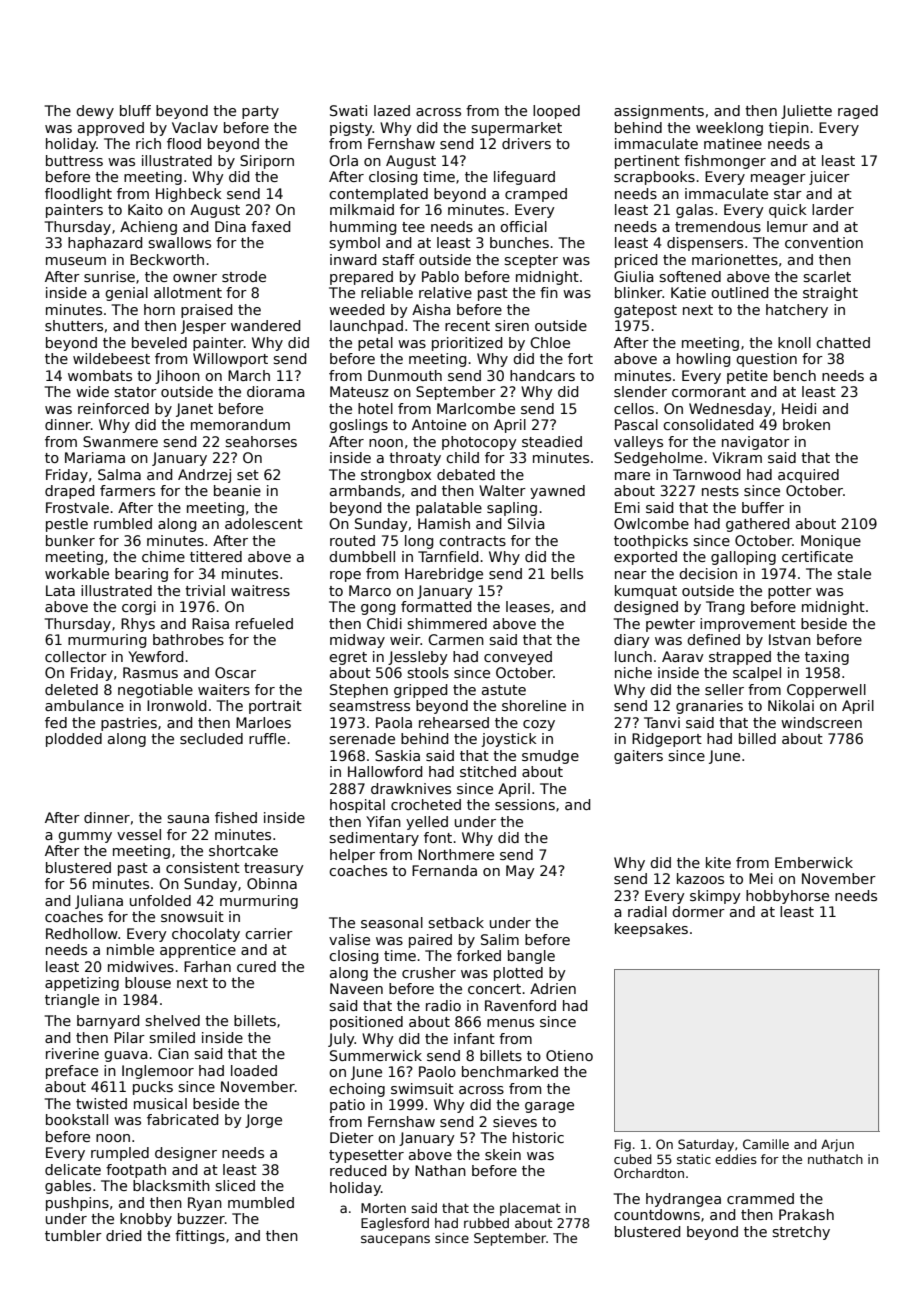 The image size is (924, 1308). Describe the element at coordinates (659, 112) in the screenshot. I see `assignments` at that location.
